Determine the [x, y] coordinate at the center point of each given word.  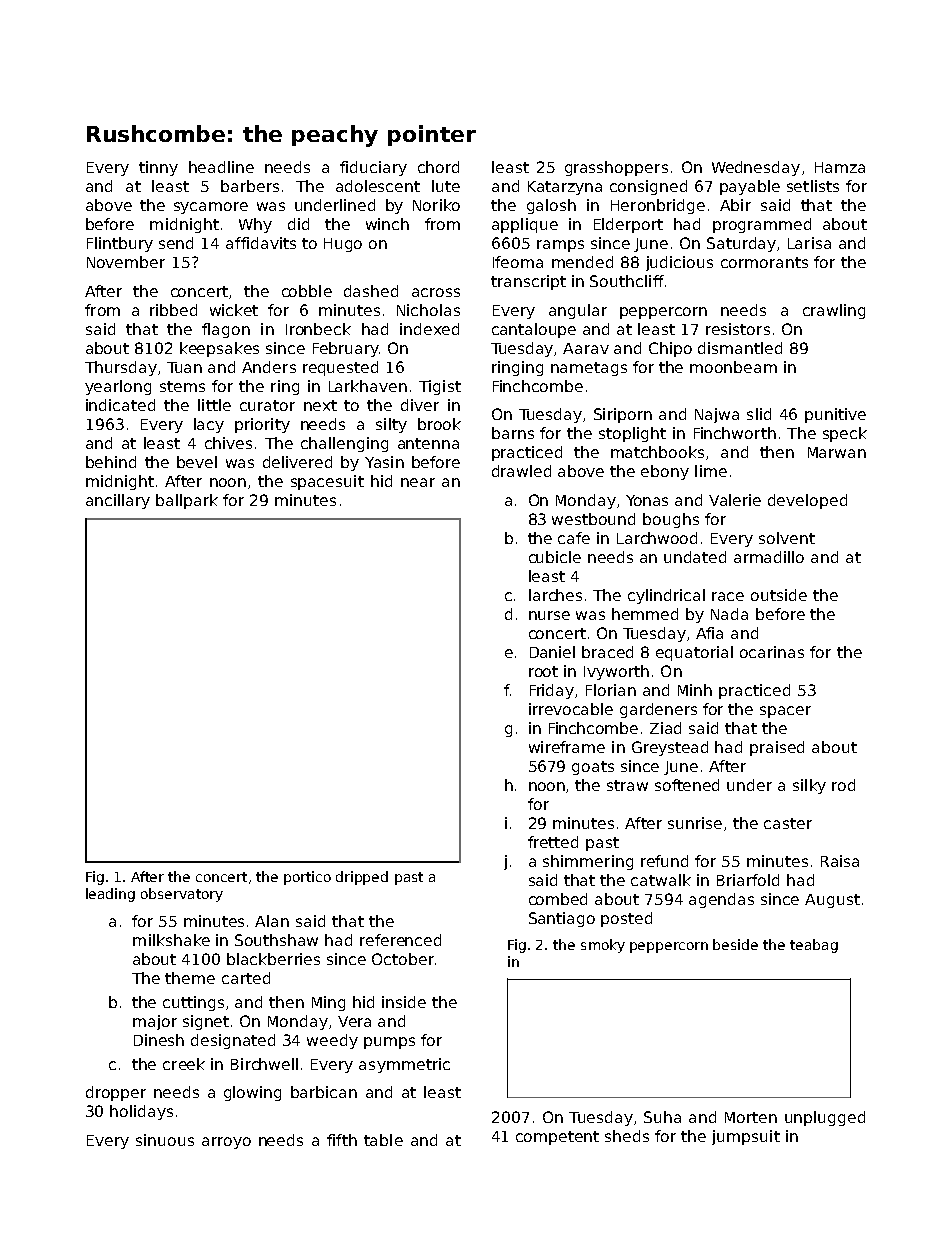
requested [340, 368]
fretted [553, 842]
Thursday [121, 368]
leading [110, 895]
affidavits [261, 243]
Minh [695, 690]
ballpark [187, 501]
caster [788, 823]
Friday [552, 691]
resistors [738, 329]
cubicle [555, 557]
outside [779, 595]
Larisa [809, 243]
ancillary [118, 501]
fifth [342, 1140]
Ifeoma [518, 262]
